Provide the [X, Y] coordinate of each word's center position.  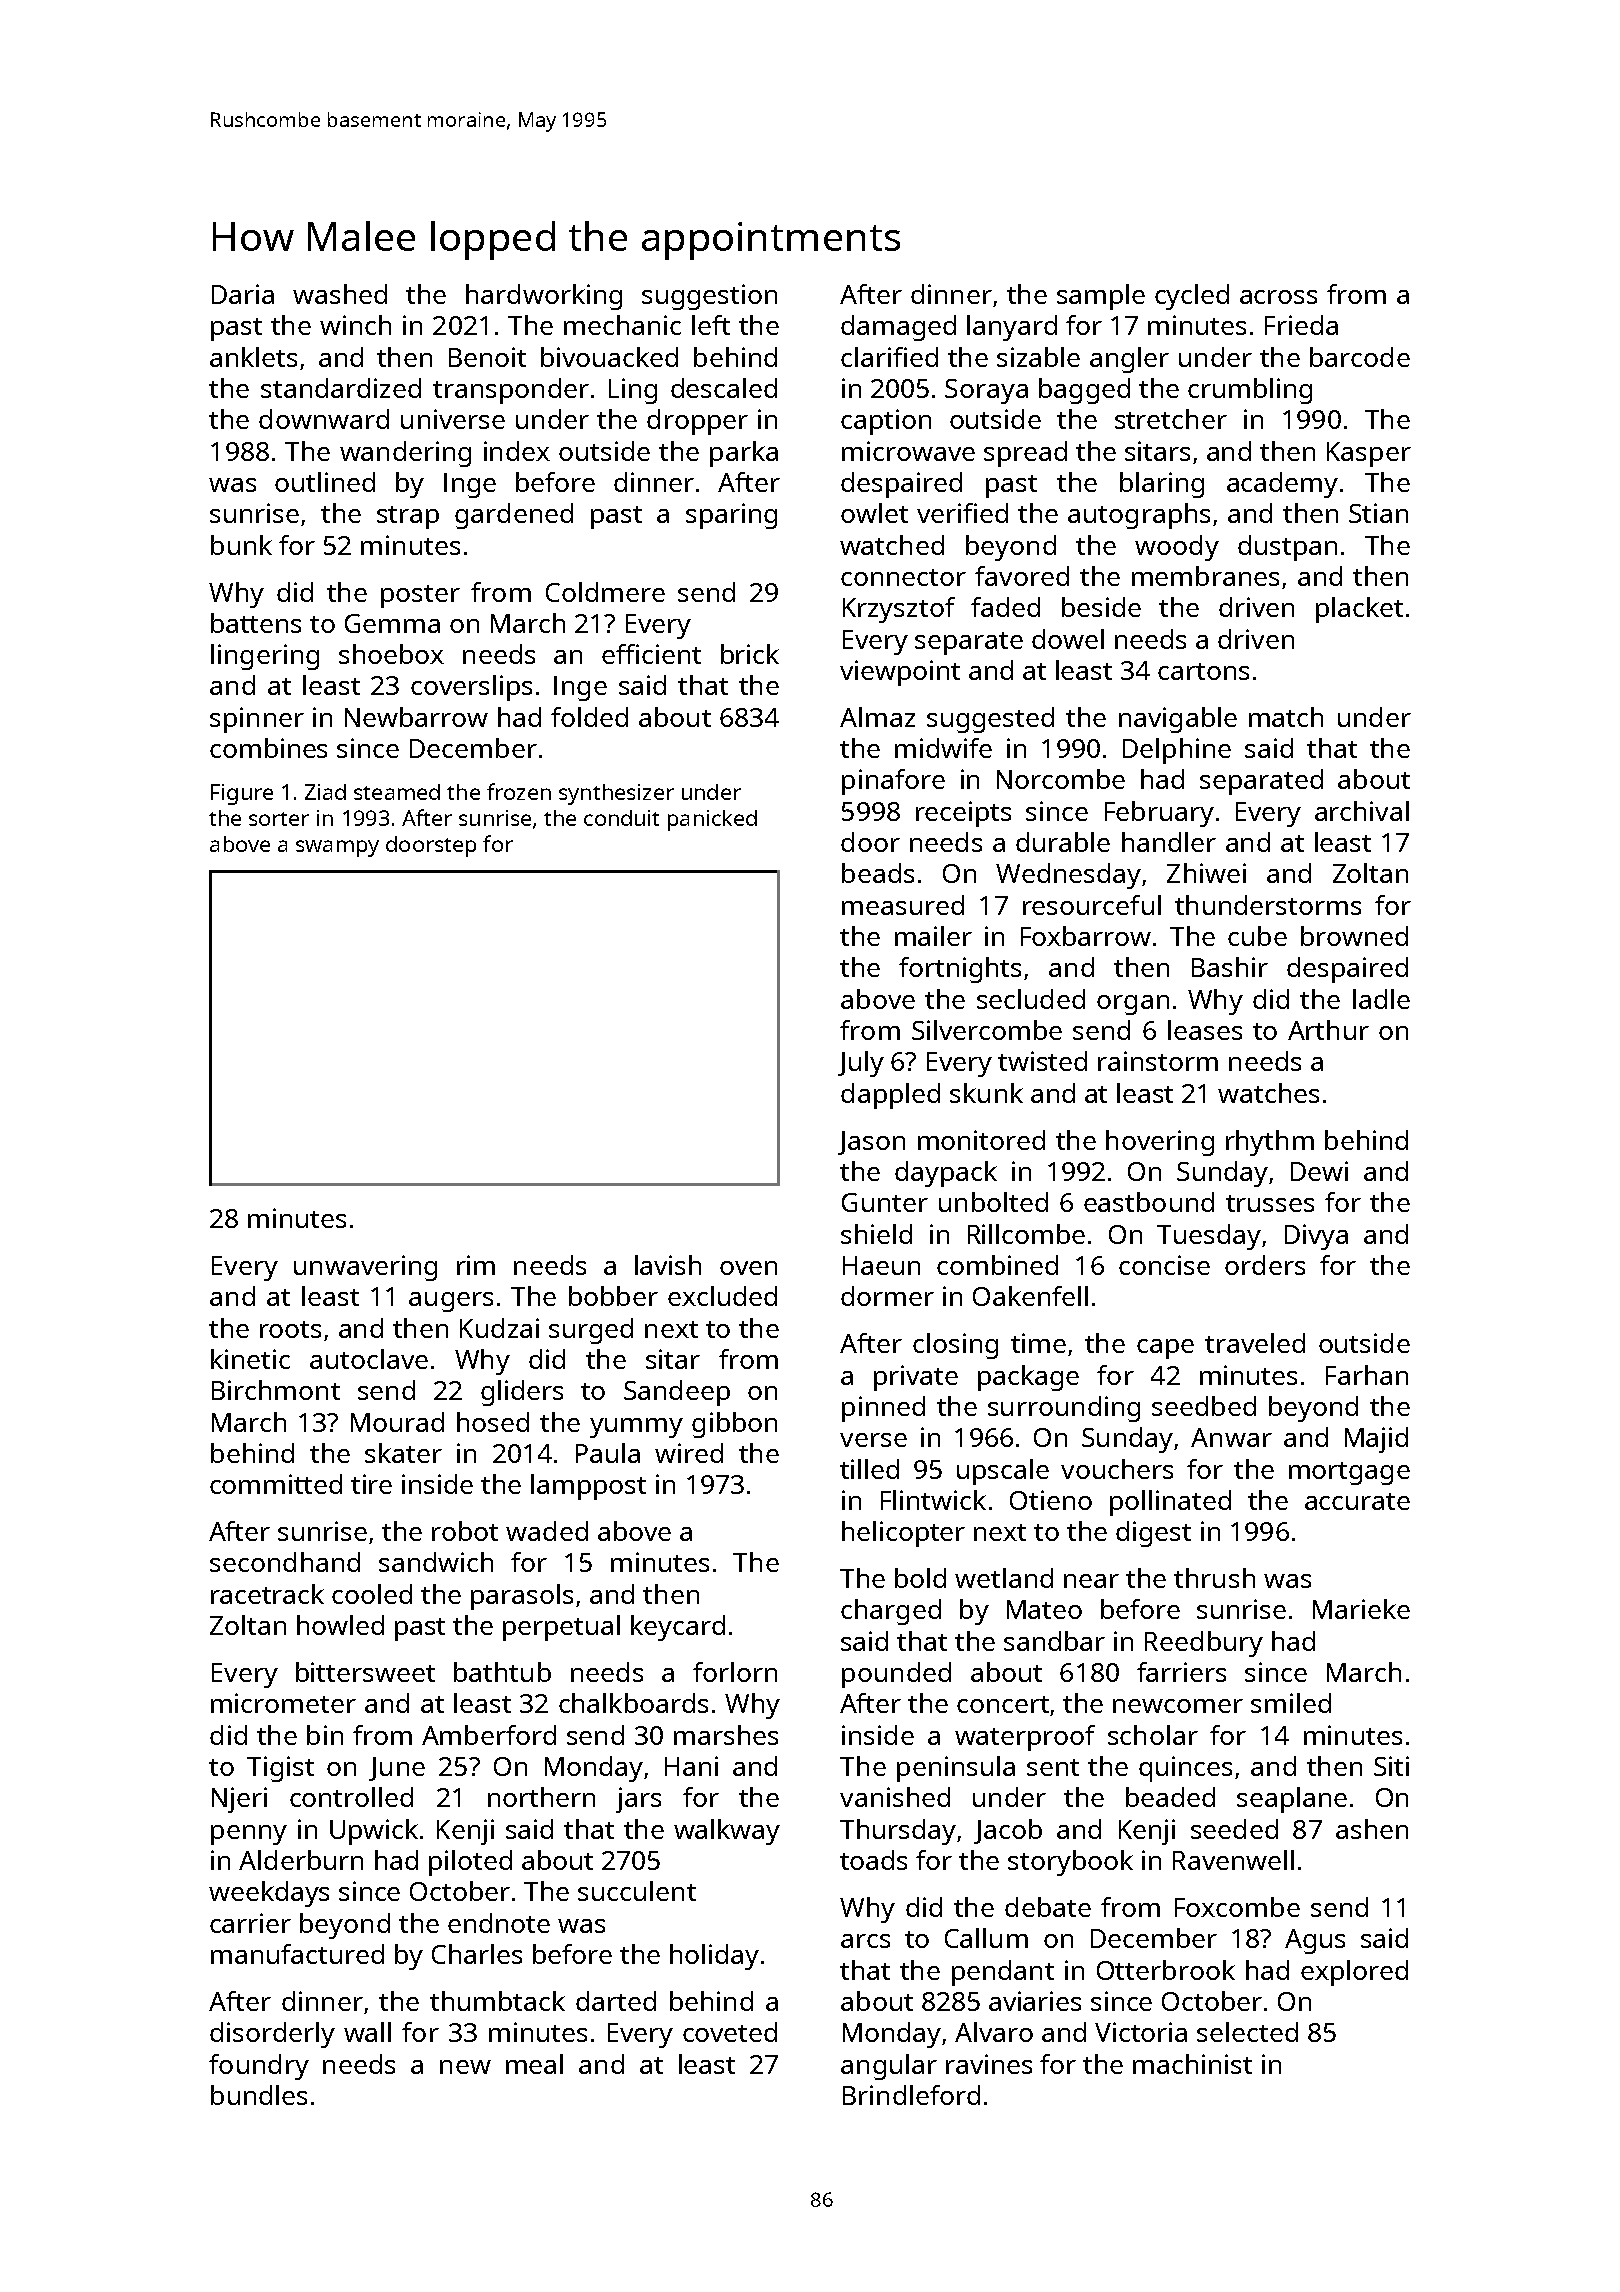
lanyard [1012, 328]
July [861, 1064]
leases [1205, 1030]
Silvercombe [987, 1030]
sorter [279, 819]
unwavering [365, 1268]
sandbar [1054, 1641]
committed [276, 1484]
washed [340, 294]
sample [1101, 297]
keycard [678, 1628]
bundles [259, 2095]
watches [1268, 1093]
